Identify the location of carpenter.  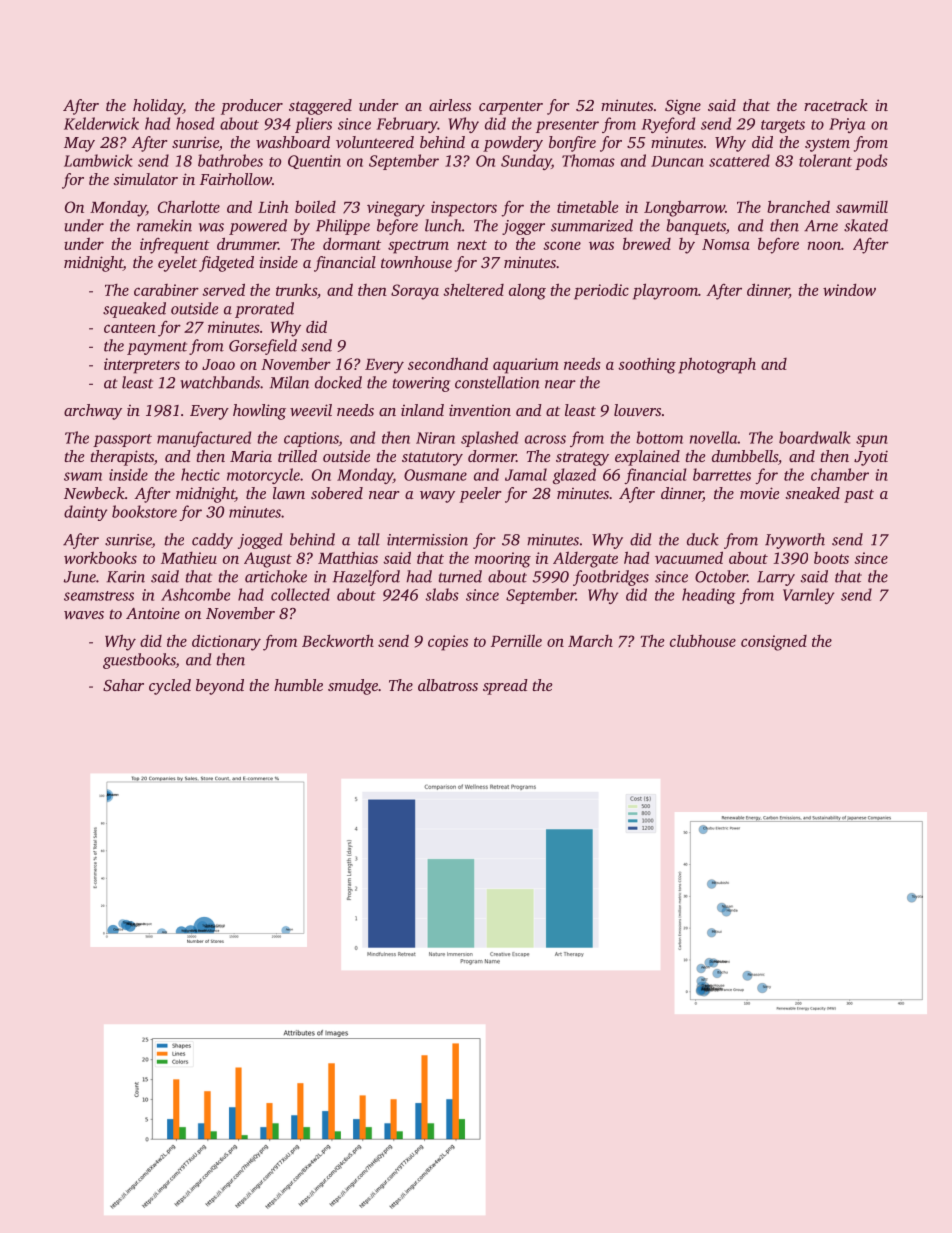
(511, 108).
